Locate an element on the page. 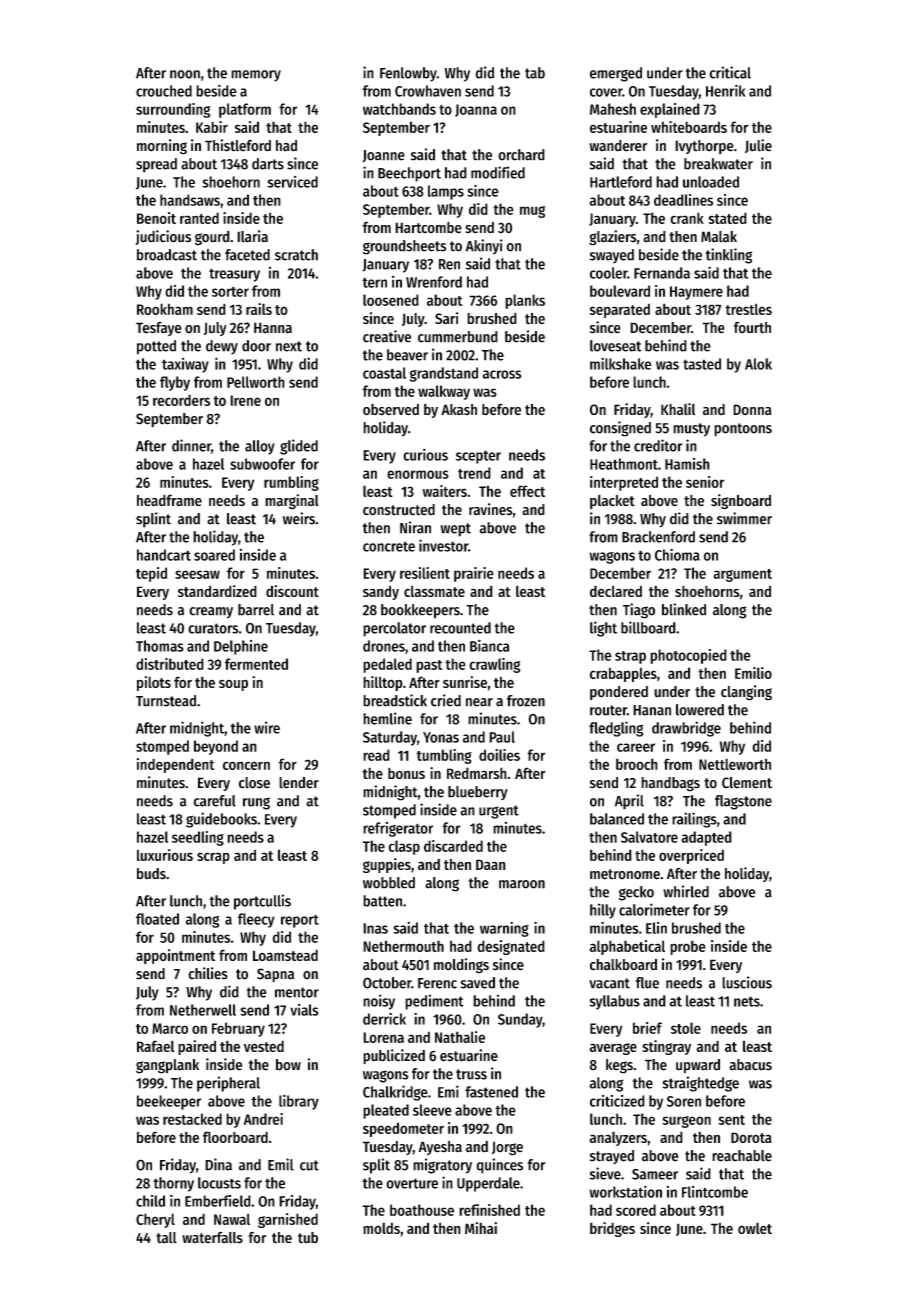 The image size is (908, 1316). fastened is located at coordinates (491, 1092).
